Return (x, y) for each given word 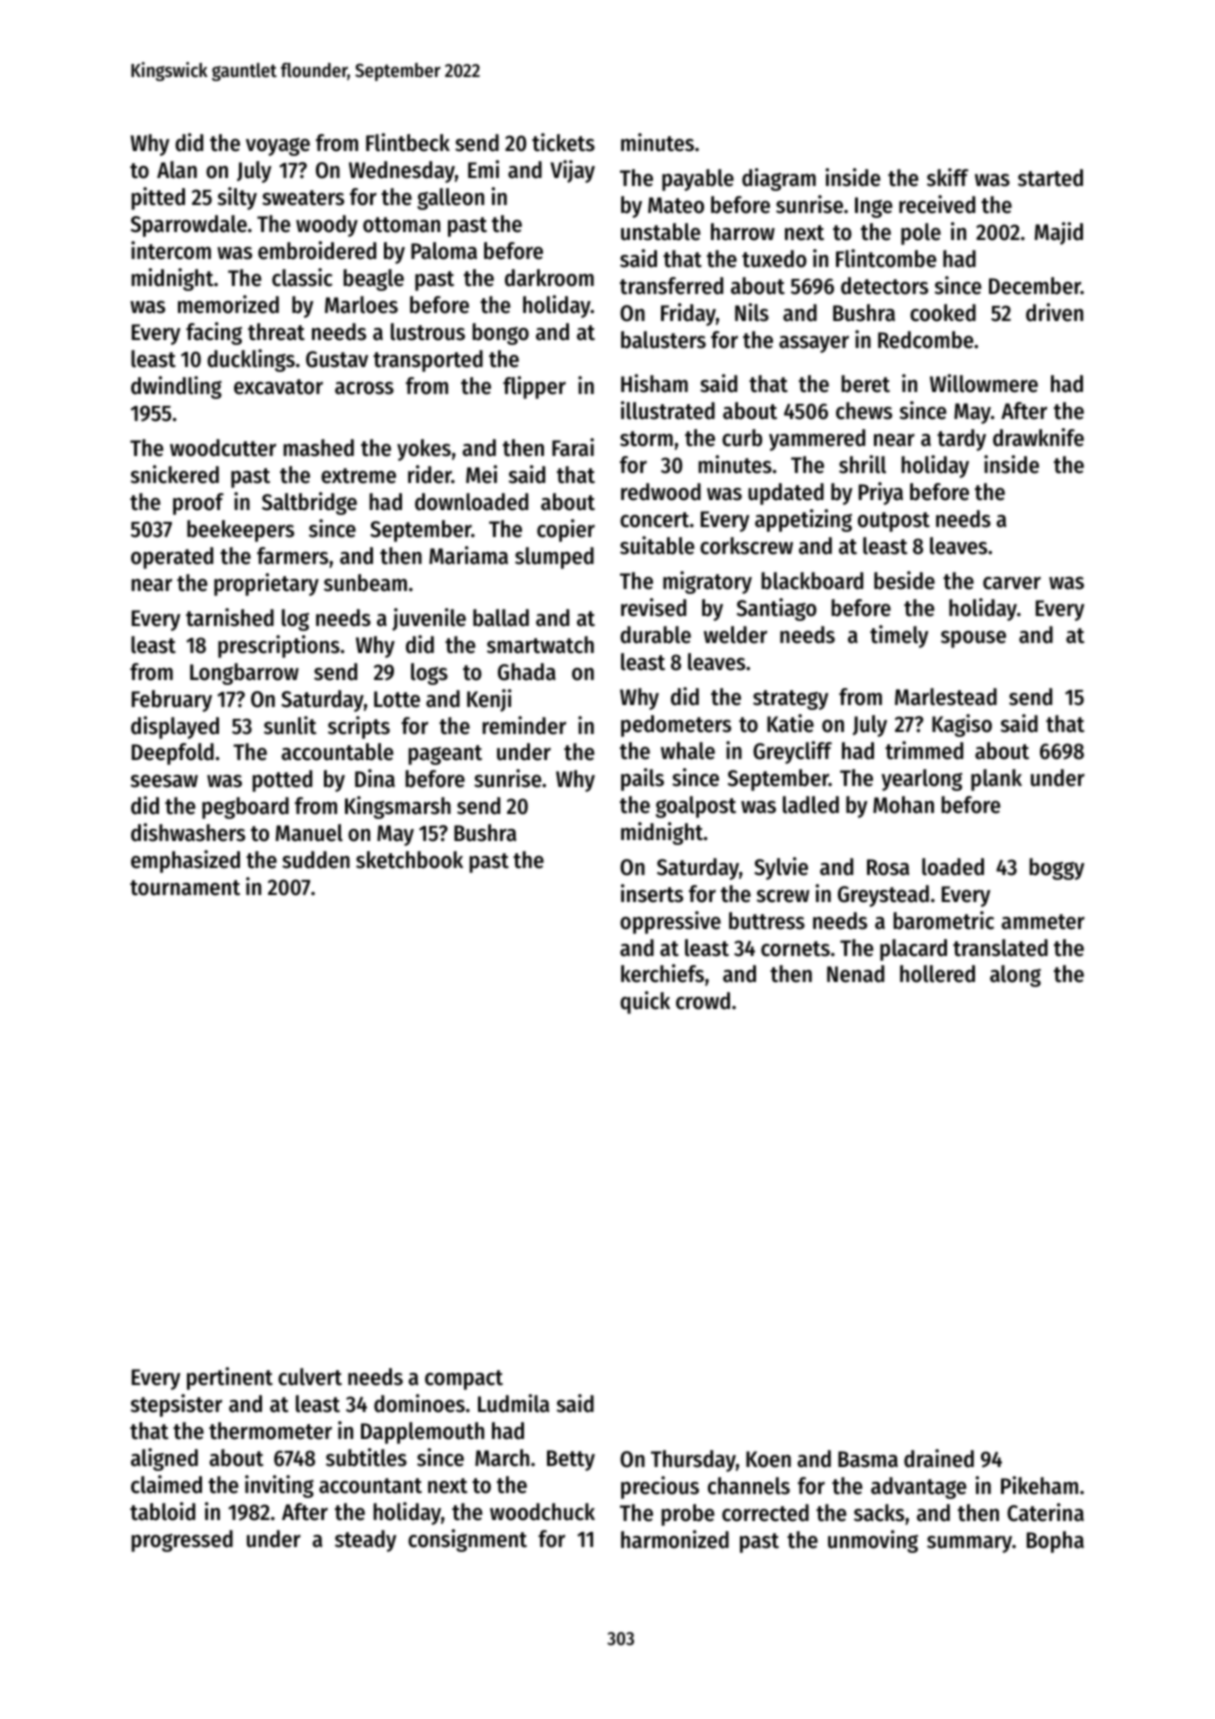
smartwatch (540, 645)
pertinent (230, 1378)
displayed (175, 727)
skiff (947, 177)
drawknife (1038, 437)
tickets (563, 142)
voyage (278, 147)
